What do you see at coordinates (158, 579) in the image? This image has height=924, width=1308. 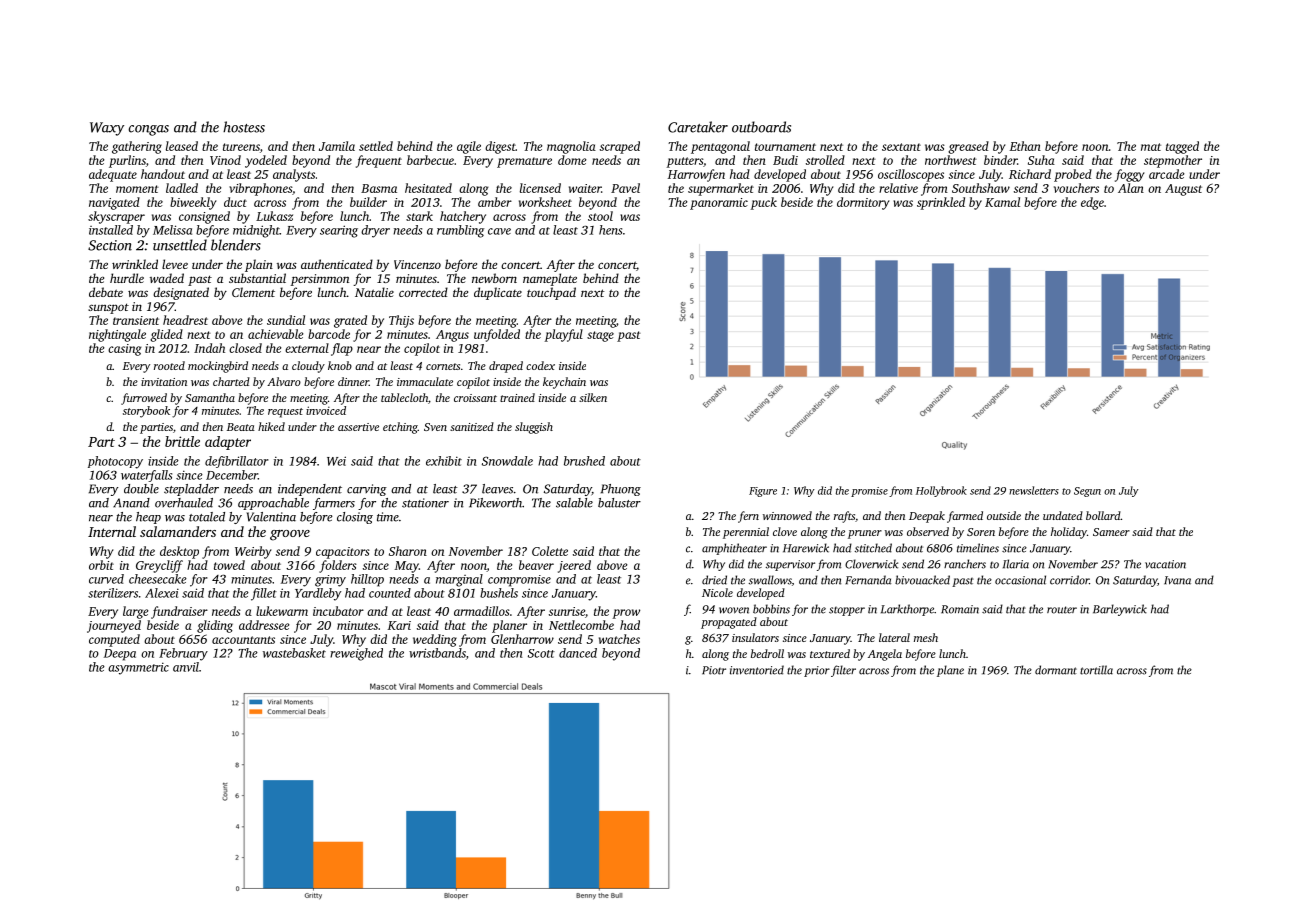 I see `cheesecake` at bounding box center [158, 579].
